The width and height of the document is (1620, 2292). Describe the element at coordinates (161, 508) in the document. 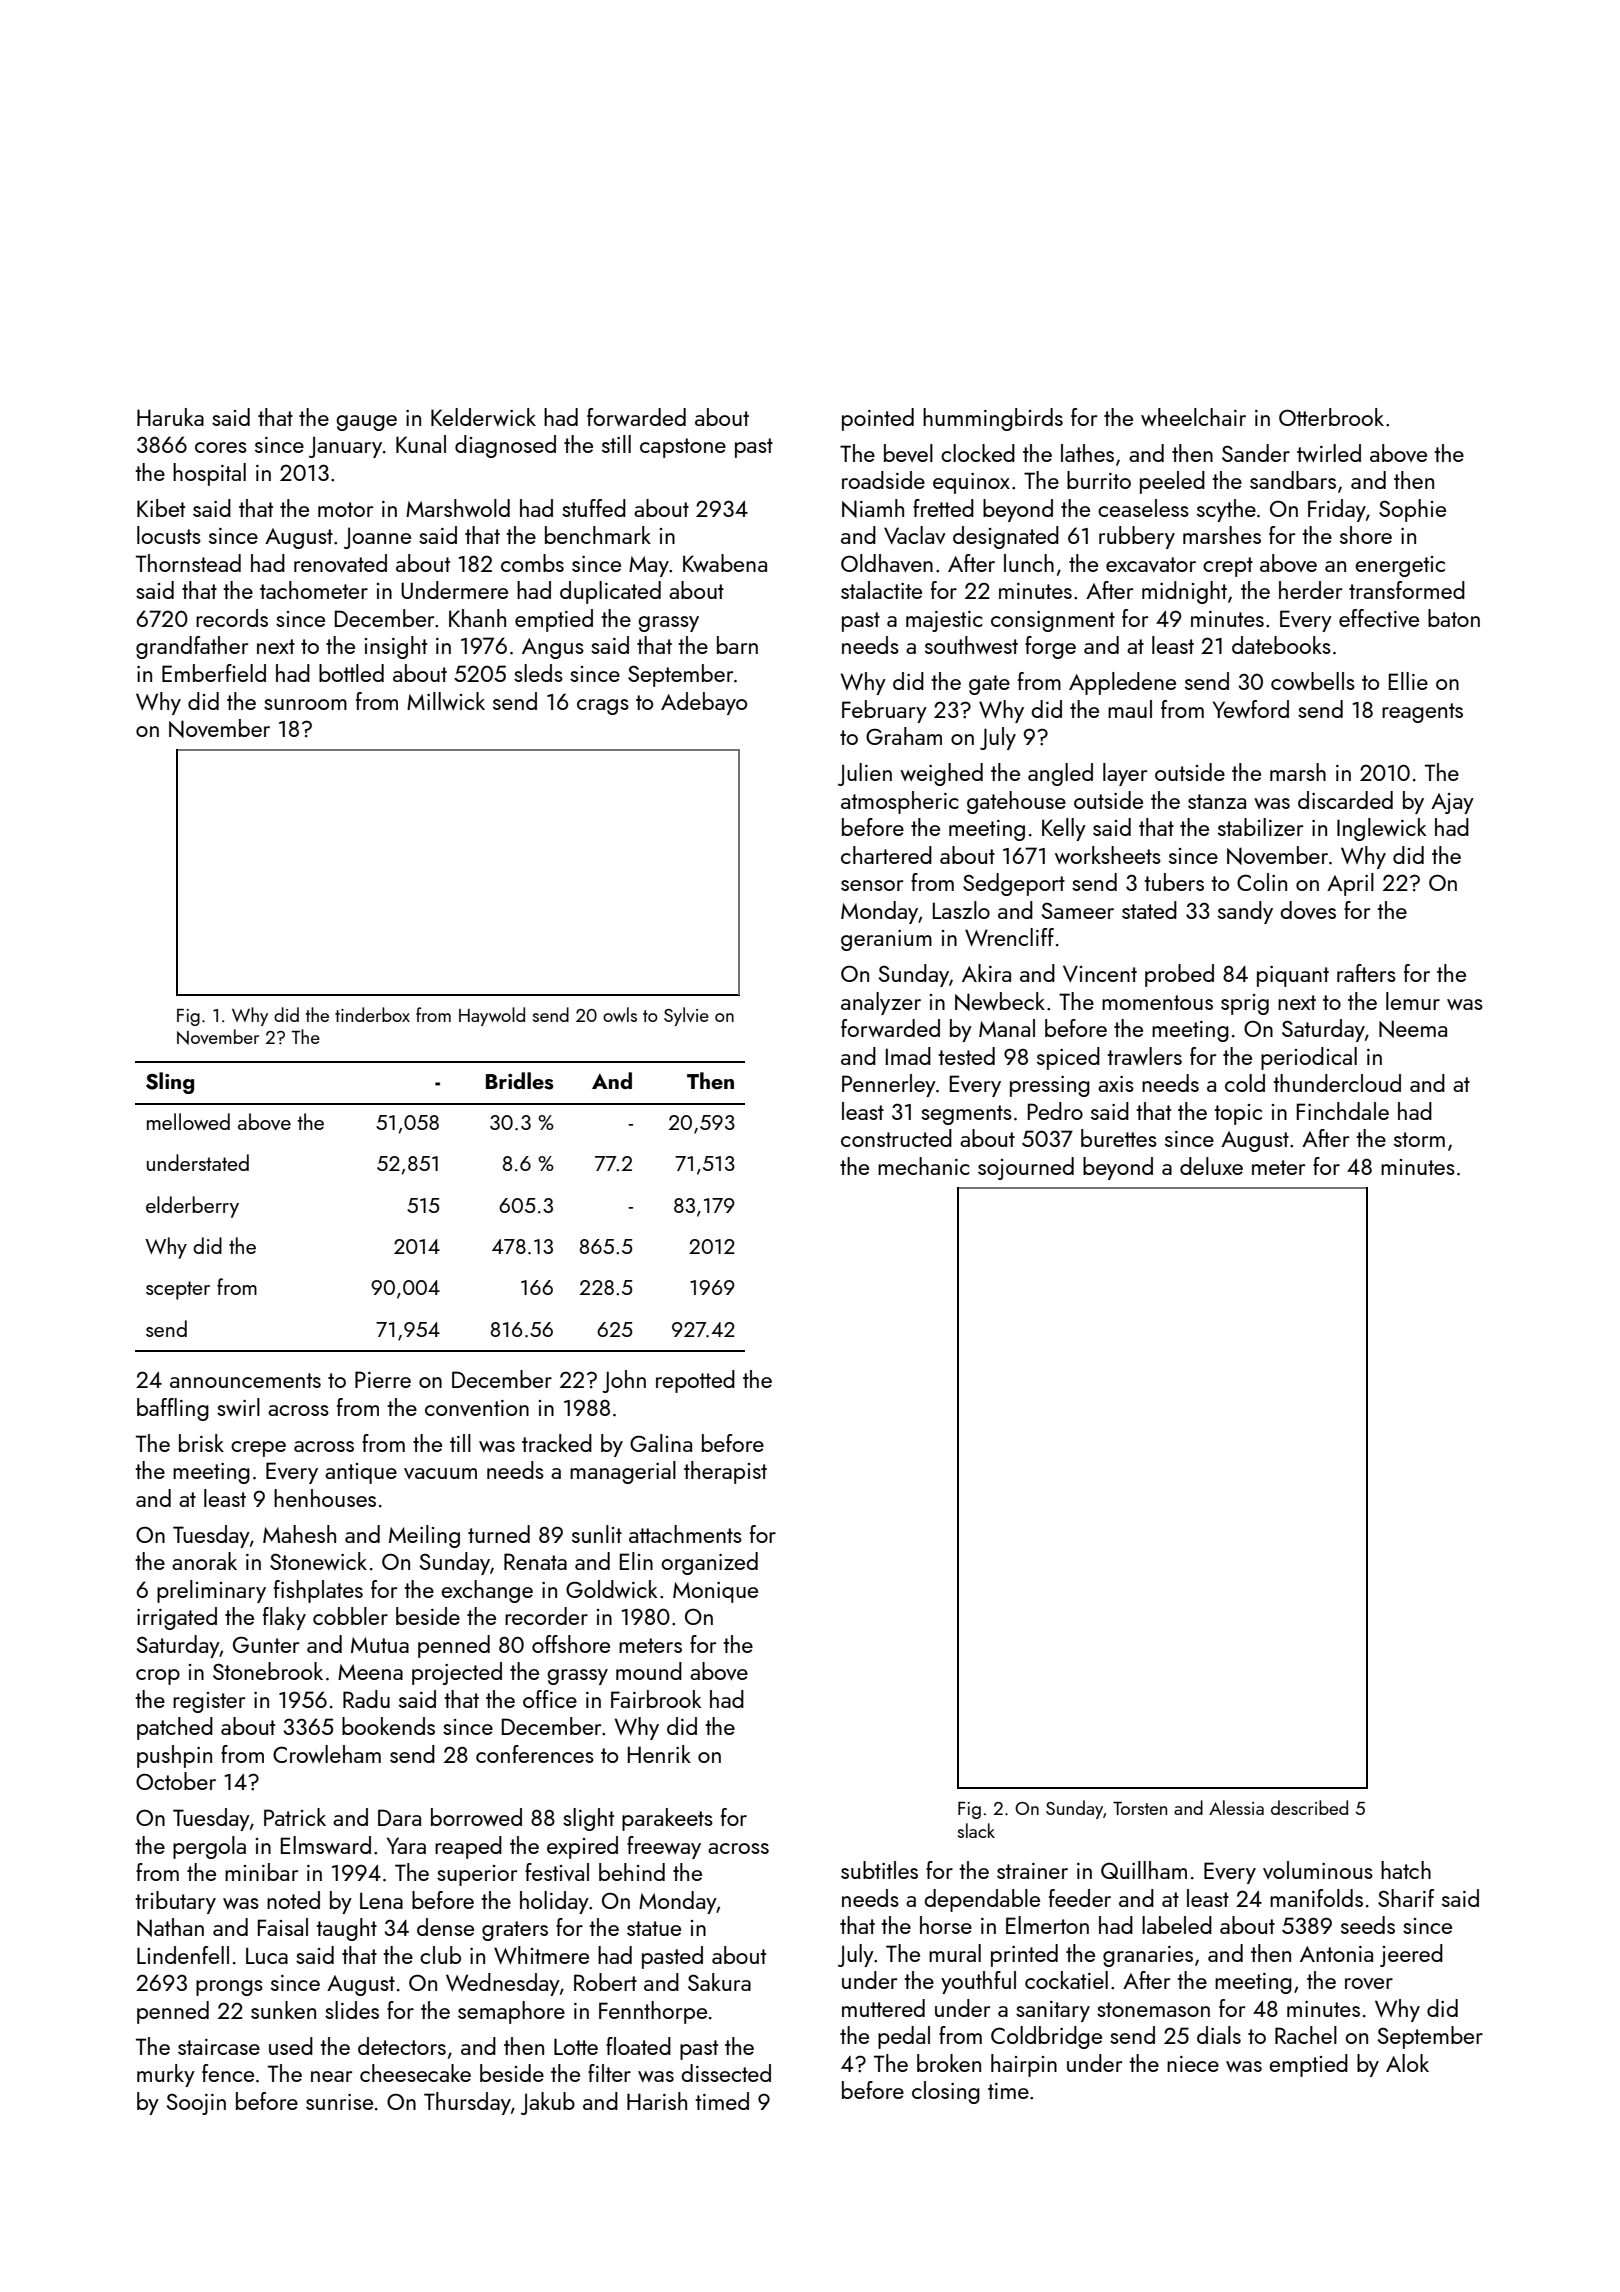

I see `Kibet` at that location.
